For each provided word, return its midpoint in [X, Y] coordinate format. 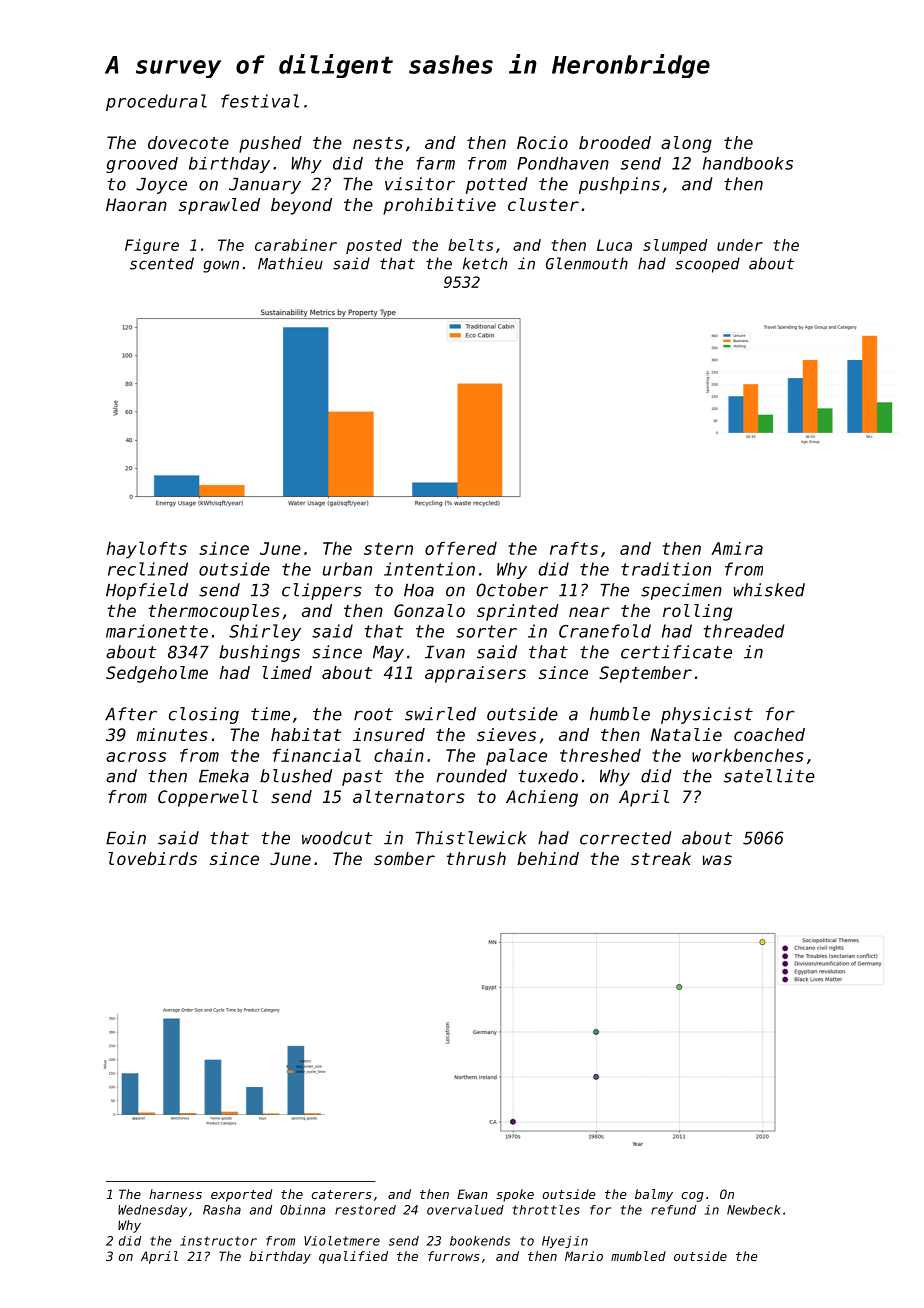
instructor [218, 1241]
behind [548, 858]
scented [162, 263]
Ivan [445, 652]
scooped [707, 265]
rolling [697, 612]
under [740, 245]
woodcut [337, 838]
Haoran [136, 204]
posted [374, 246]
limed [287, 672]
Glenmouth [587, 263]
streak [661, 858]
